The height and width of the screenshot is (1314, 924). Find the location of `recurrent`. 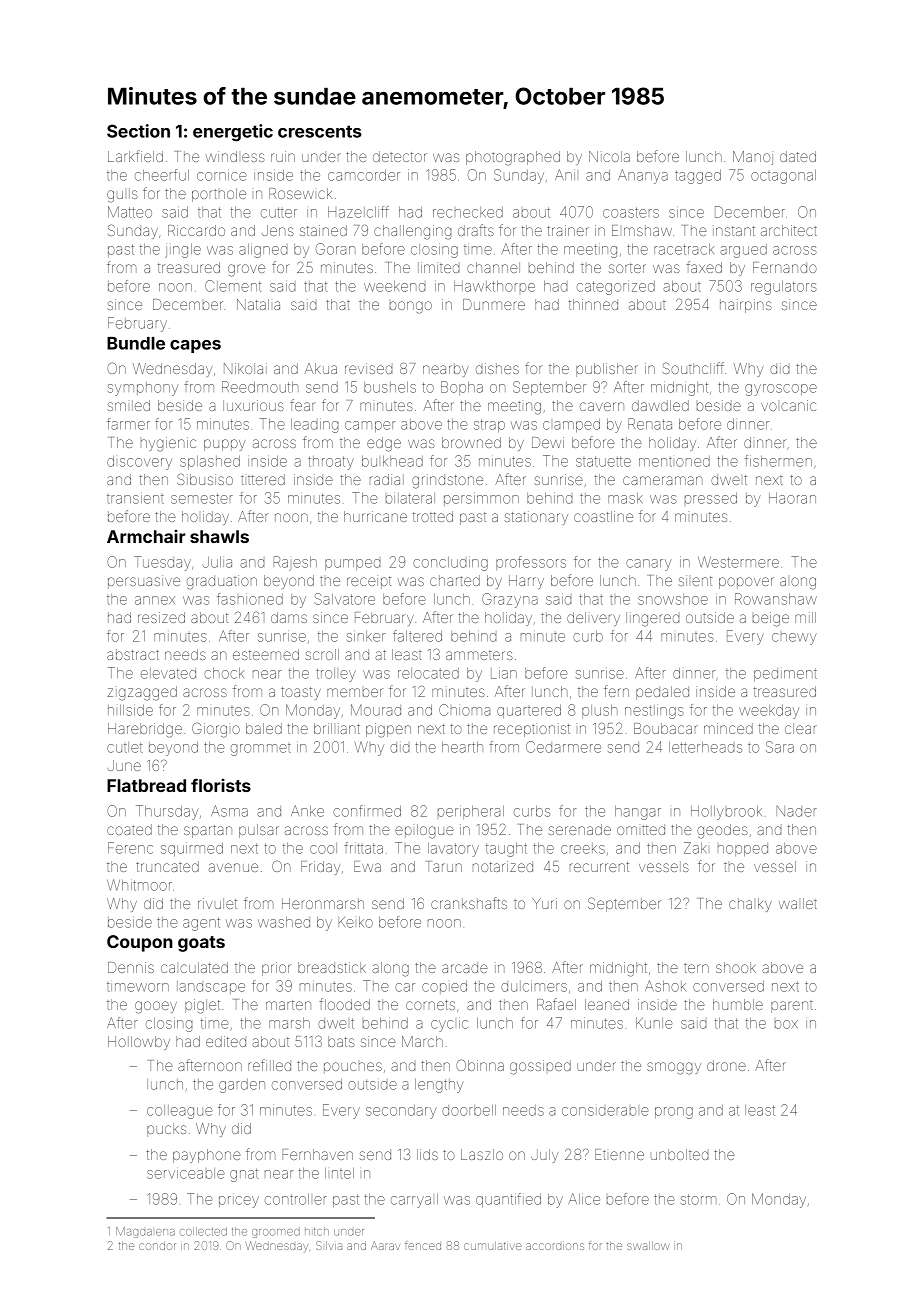

recurrent is located at coordinates (599, 867).
